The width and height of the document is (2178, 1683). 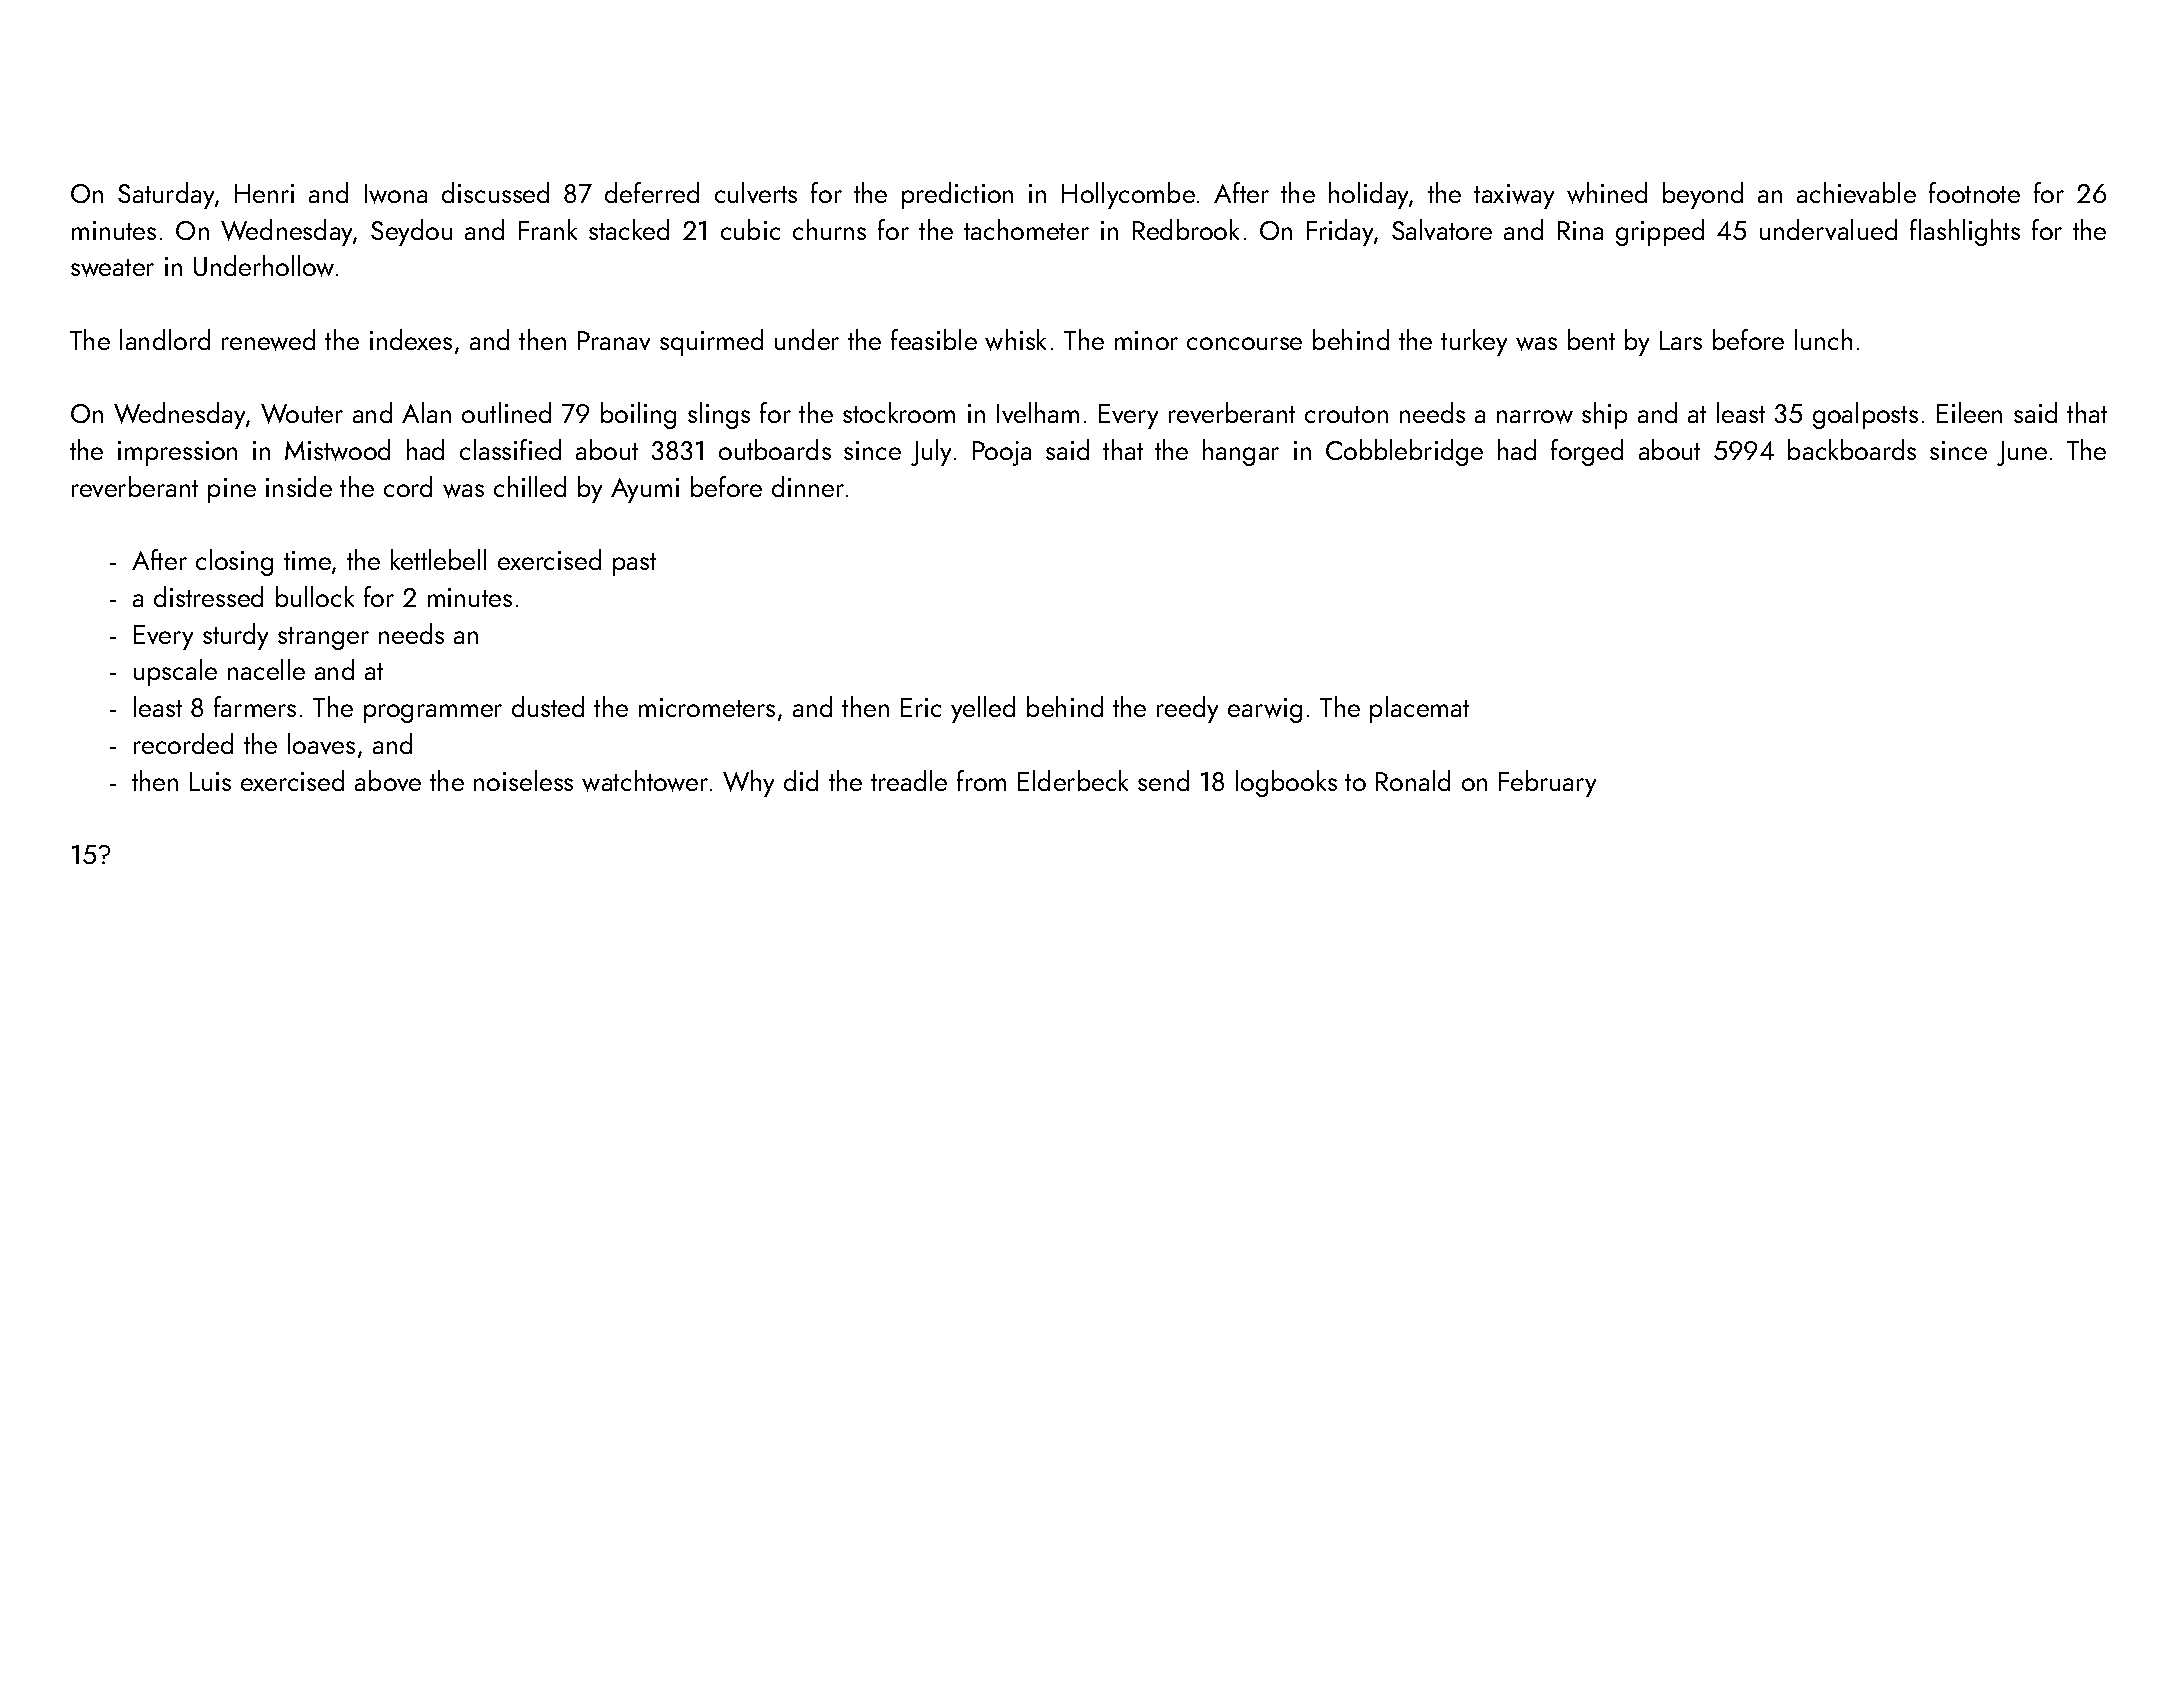 What do you see at coordinates (808, 486) in the document?
I see `dinner` at bounding box center [808, 486].
